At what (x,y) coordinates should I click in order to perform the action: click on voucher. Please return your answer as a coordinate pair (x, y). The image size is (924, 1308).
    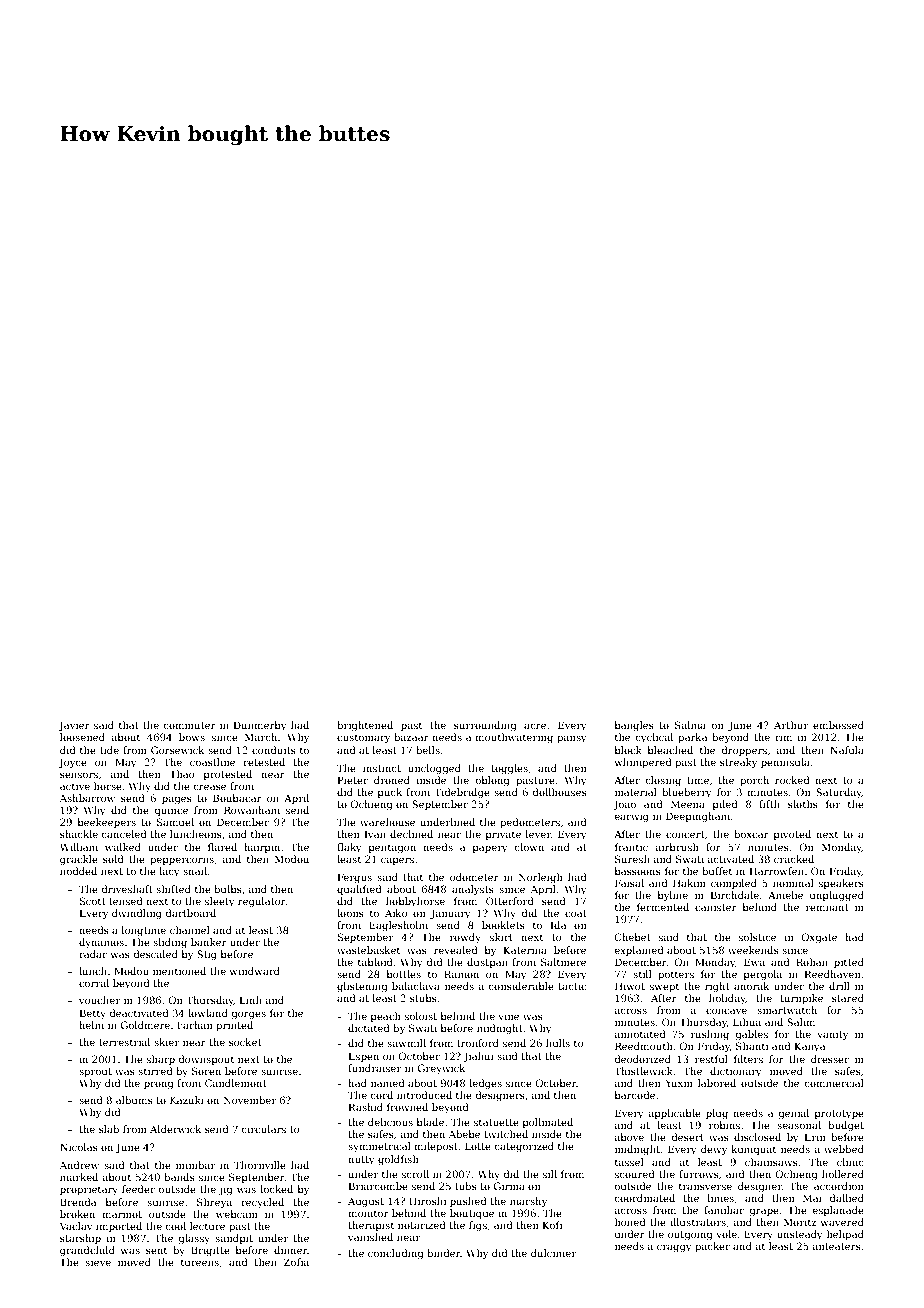
    Looking at the image, I should click on (100, 1000).
